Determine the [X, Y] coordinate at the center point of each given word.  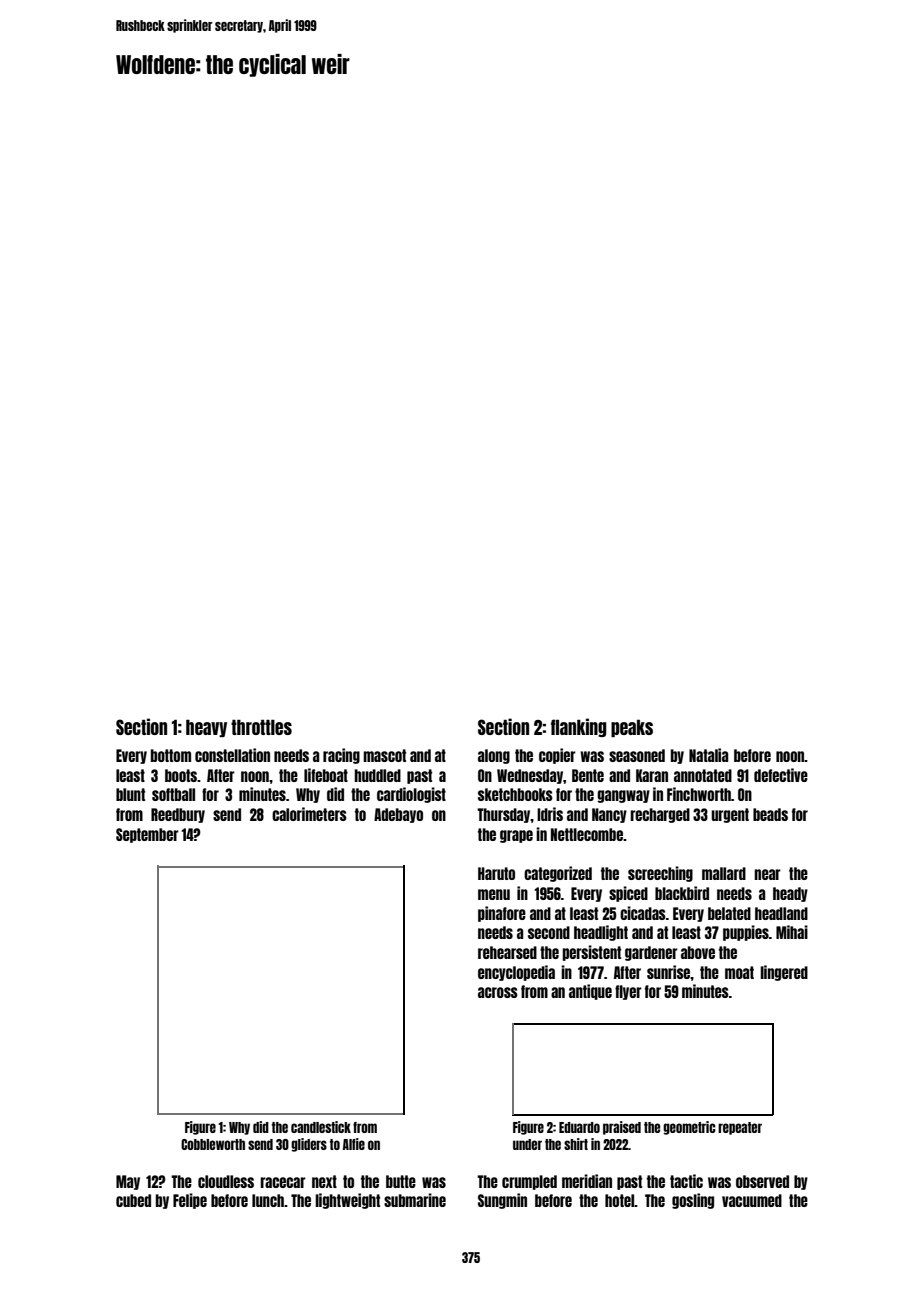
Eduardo [579, 1127]
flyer [628, 992]
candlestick [321, 1127]
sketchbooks [515, 794]
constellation [232, 755]
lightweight [347, 1201]
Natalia [708, 755]
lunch [268, 1200]
